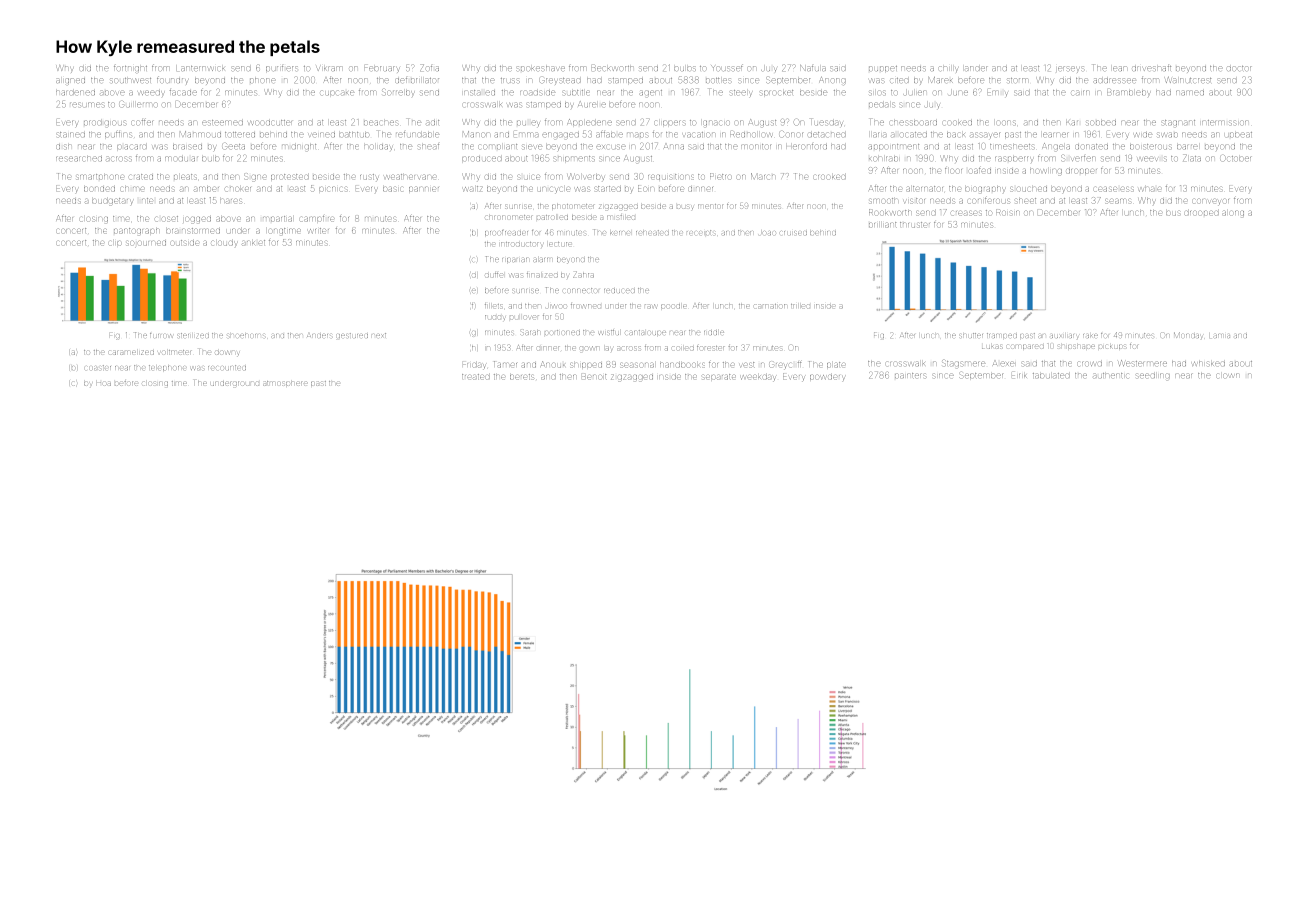  What do you see at coordinates (522, 377) in the screenshot?
I see `berets` at bounding box center [522, 377].
